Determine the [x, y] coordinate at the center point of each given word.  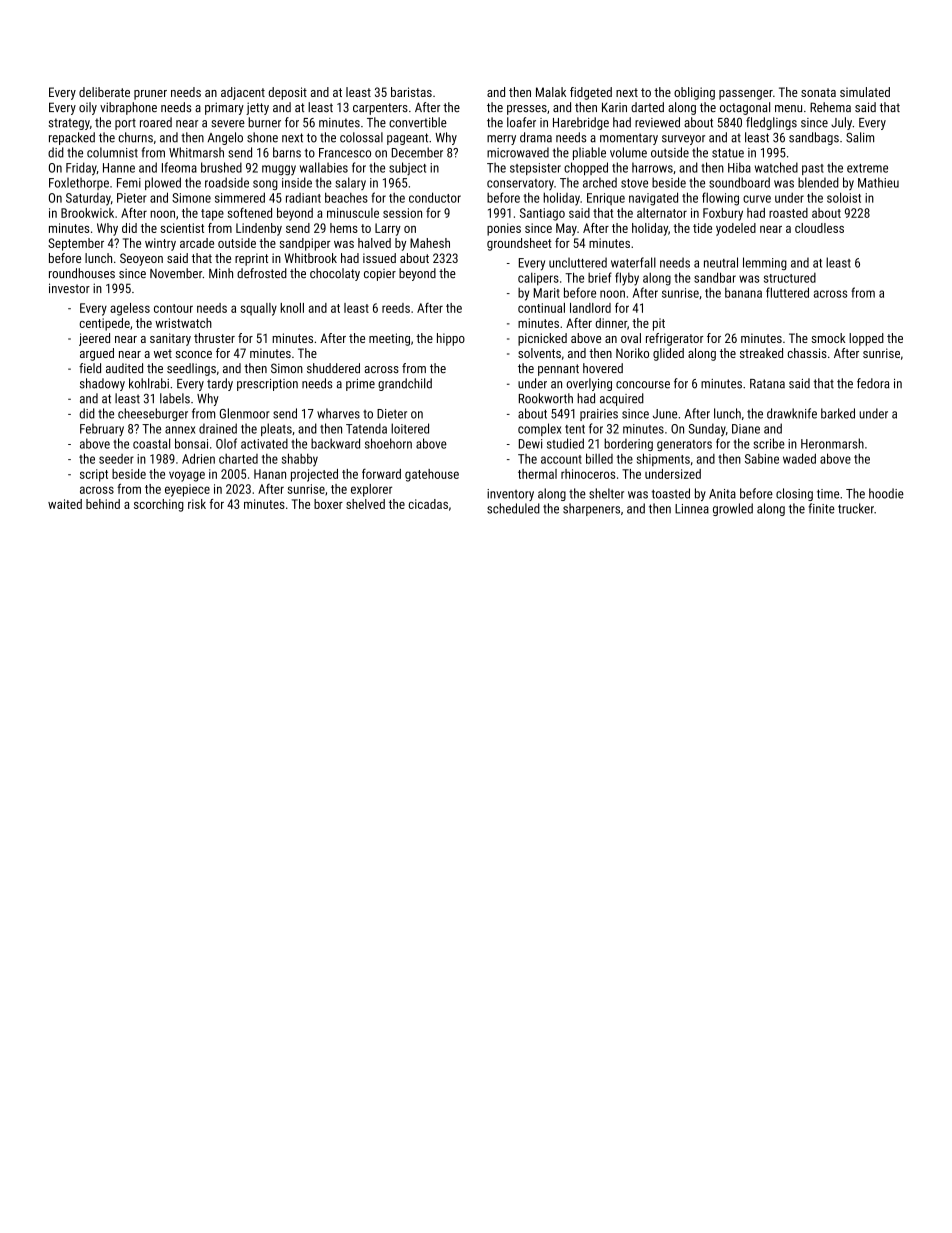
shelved [365, 504]
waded [799, 458]
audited [124, 368]
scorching [159, 505]
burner [264, 122]
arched [600, 182]
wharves [338, 413]
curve [757, 199]
